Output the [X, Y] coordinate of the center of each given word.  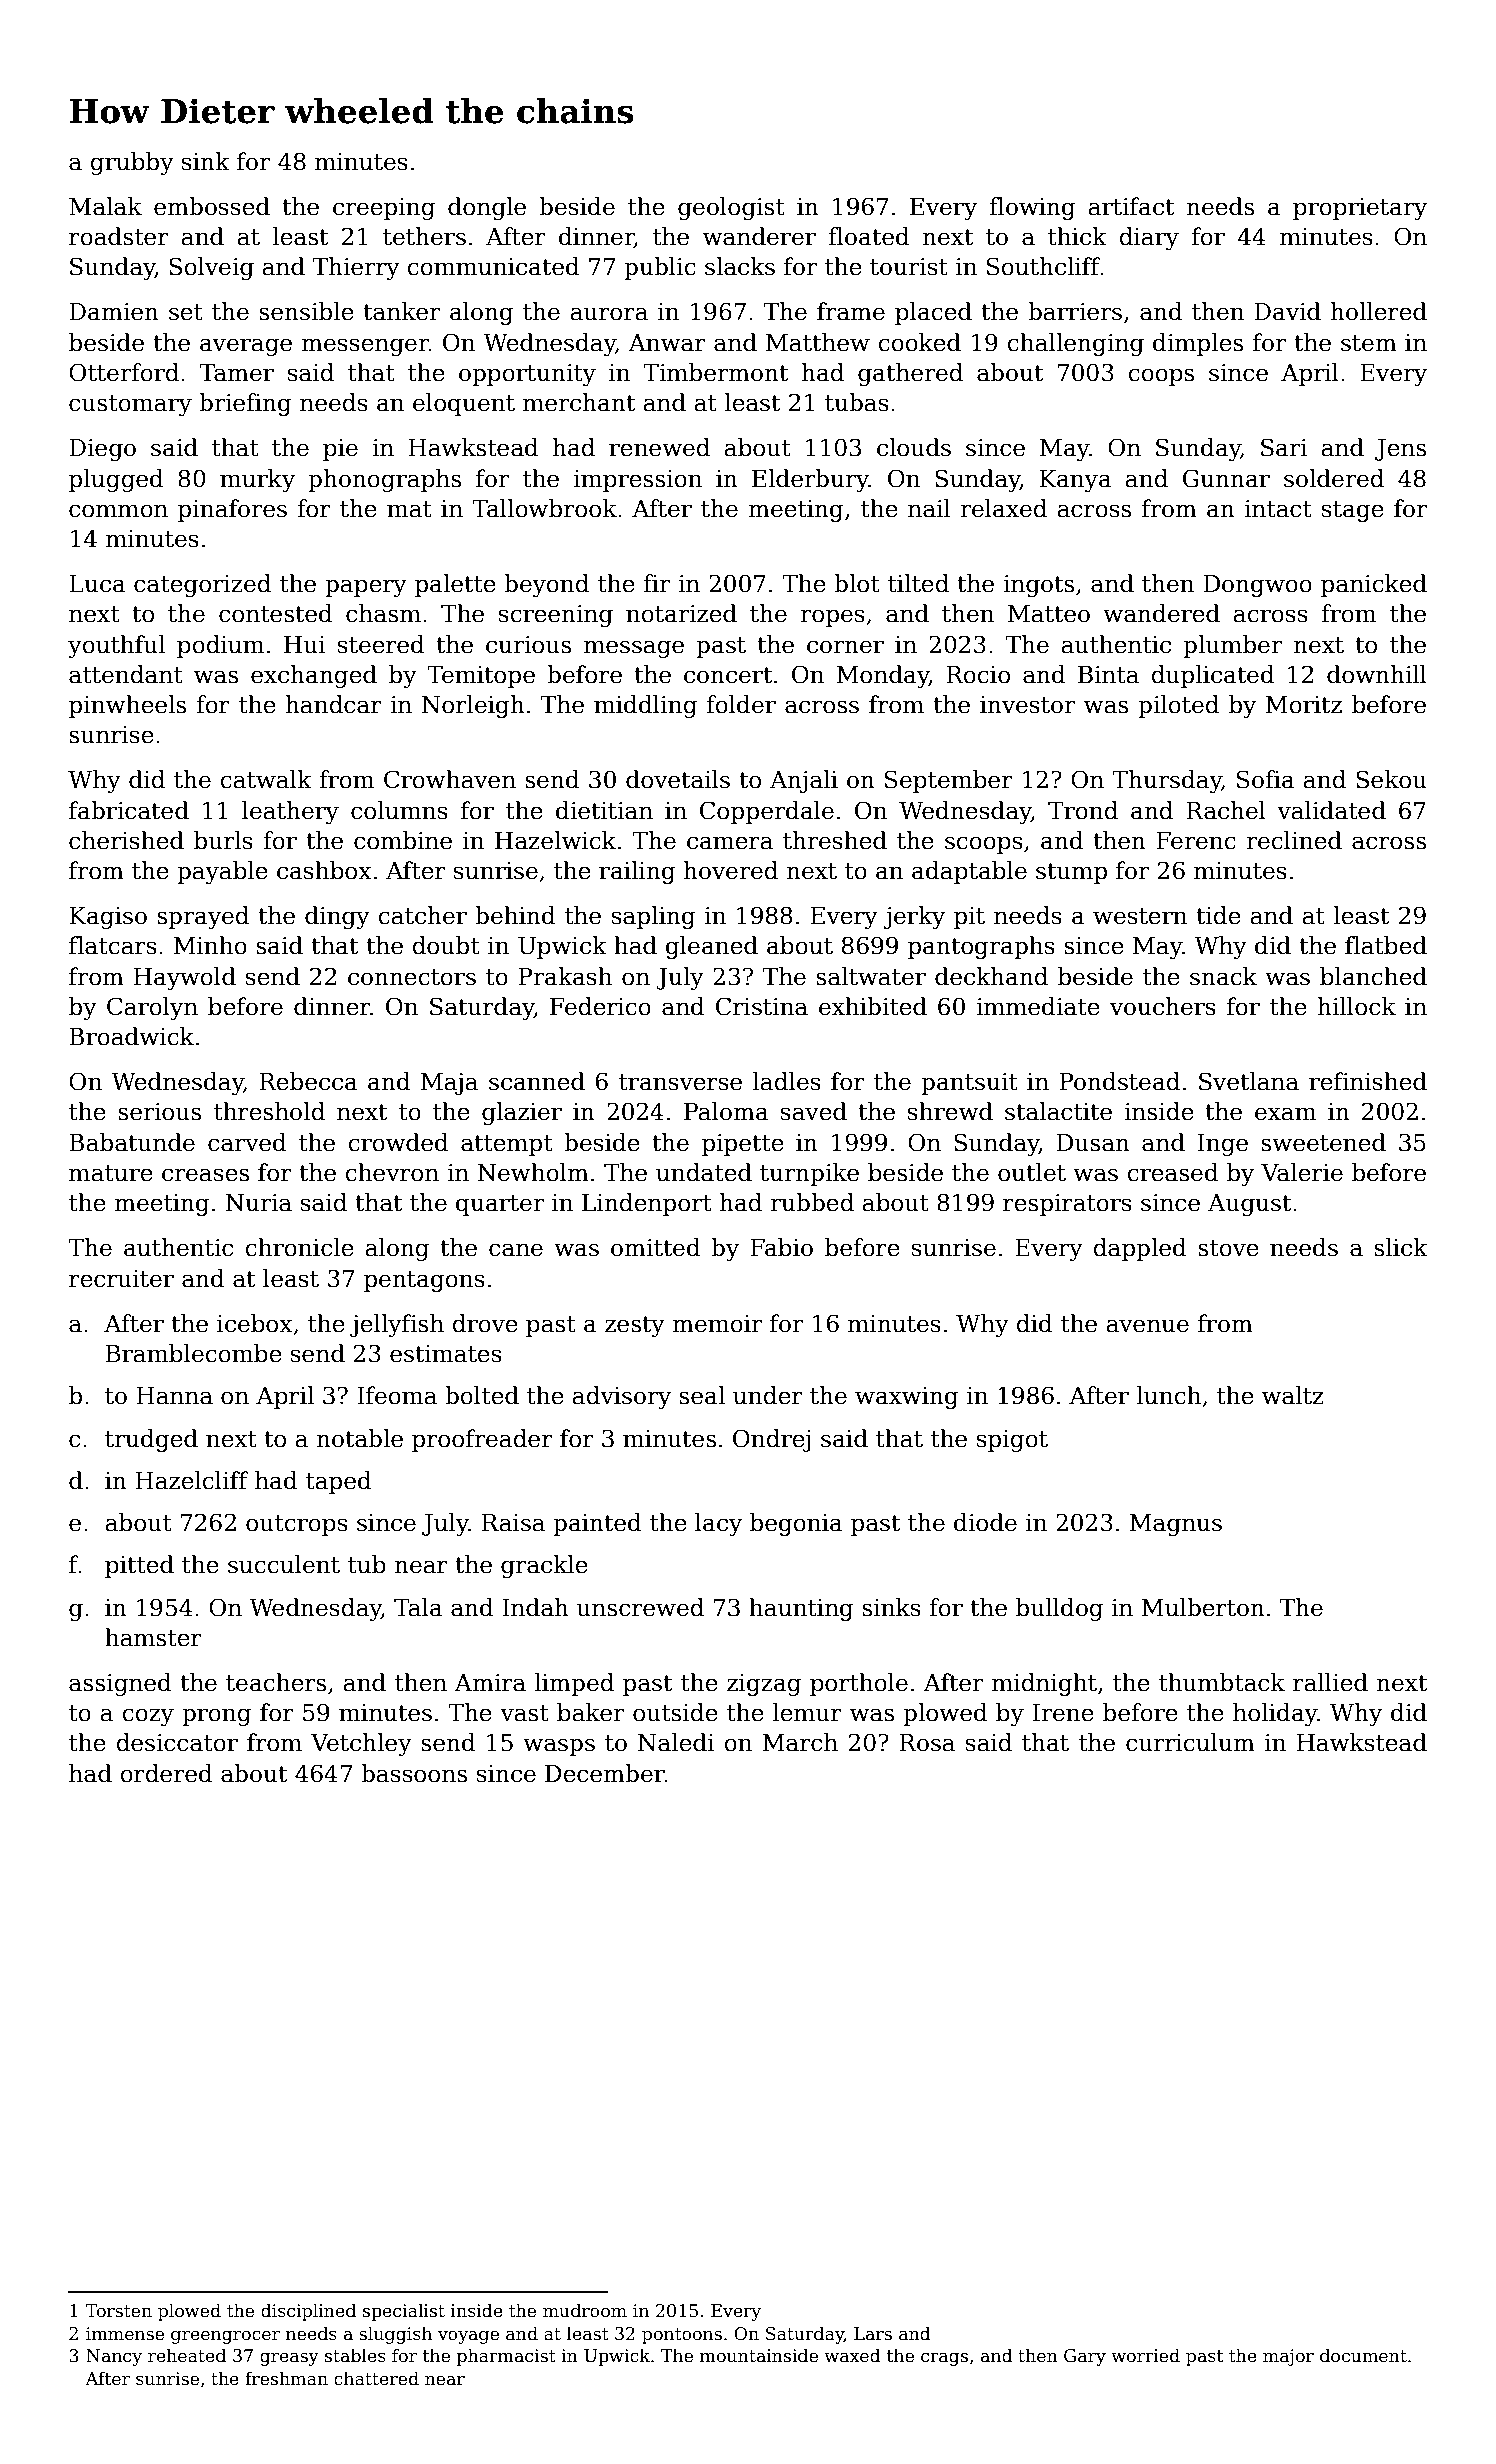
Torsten [118, 2311]
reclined [1294, 840]
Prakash [565, 976]
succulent [284, 1564]
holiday [1275, 1714]
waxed [852, 2355]
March [800, 1742]
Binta [1108, 675]
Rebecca [308, 1081]
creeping [384, 209]
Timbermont [715, 372]
